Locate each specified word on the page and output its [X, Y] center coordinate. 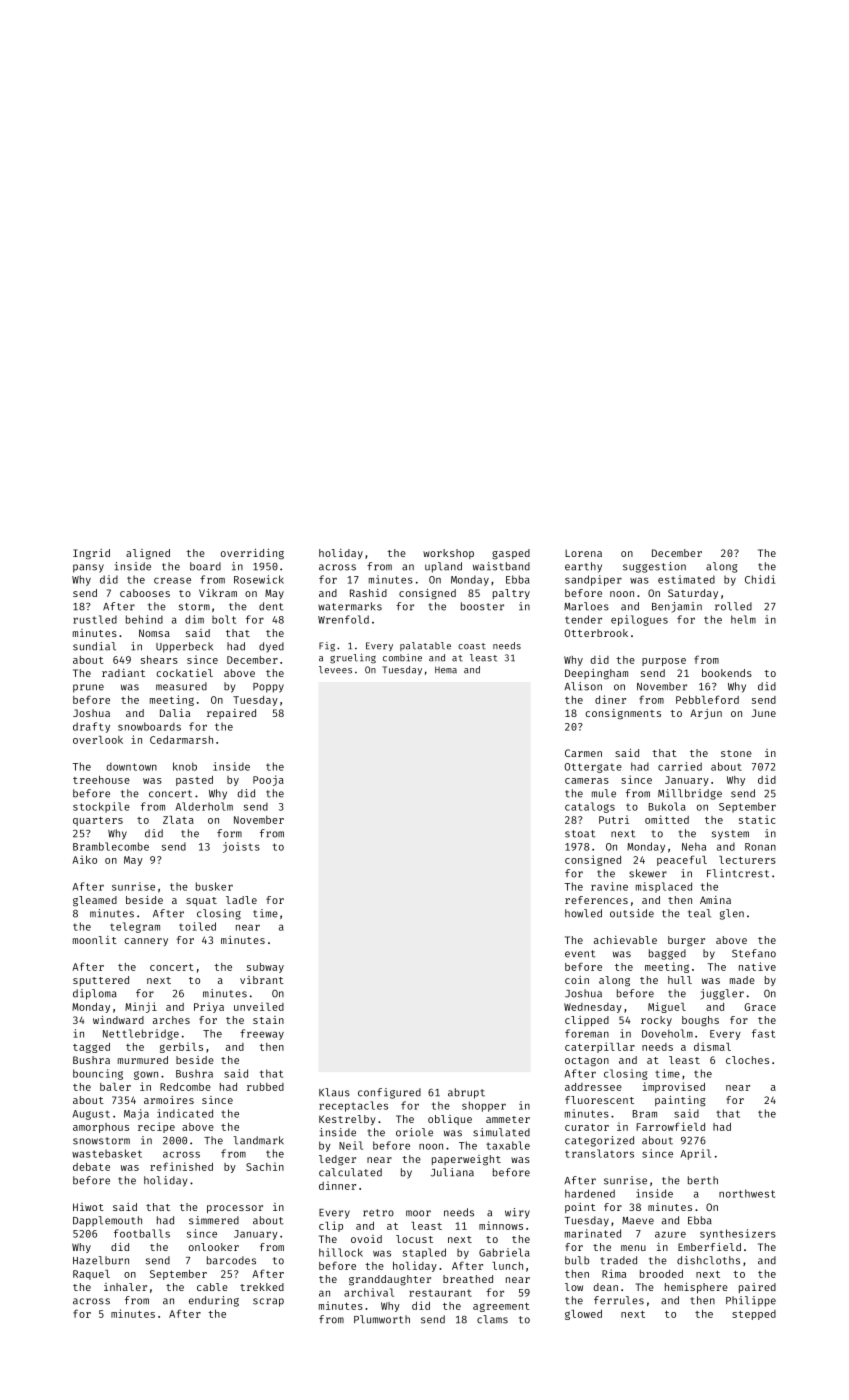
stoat [580, 834]
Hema [446, 670]
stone [736, 753]
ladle [241, 900]
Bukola [667, 806]
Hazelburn [101, 1260]
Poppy [268, 688]
